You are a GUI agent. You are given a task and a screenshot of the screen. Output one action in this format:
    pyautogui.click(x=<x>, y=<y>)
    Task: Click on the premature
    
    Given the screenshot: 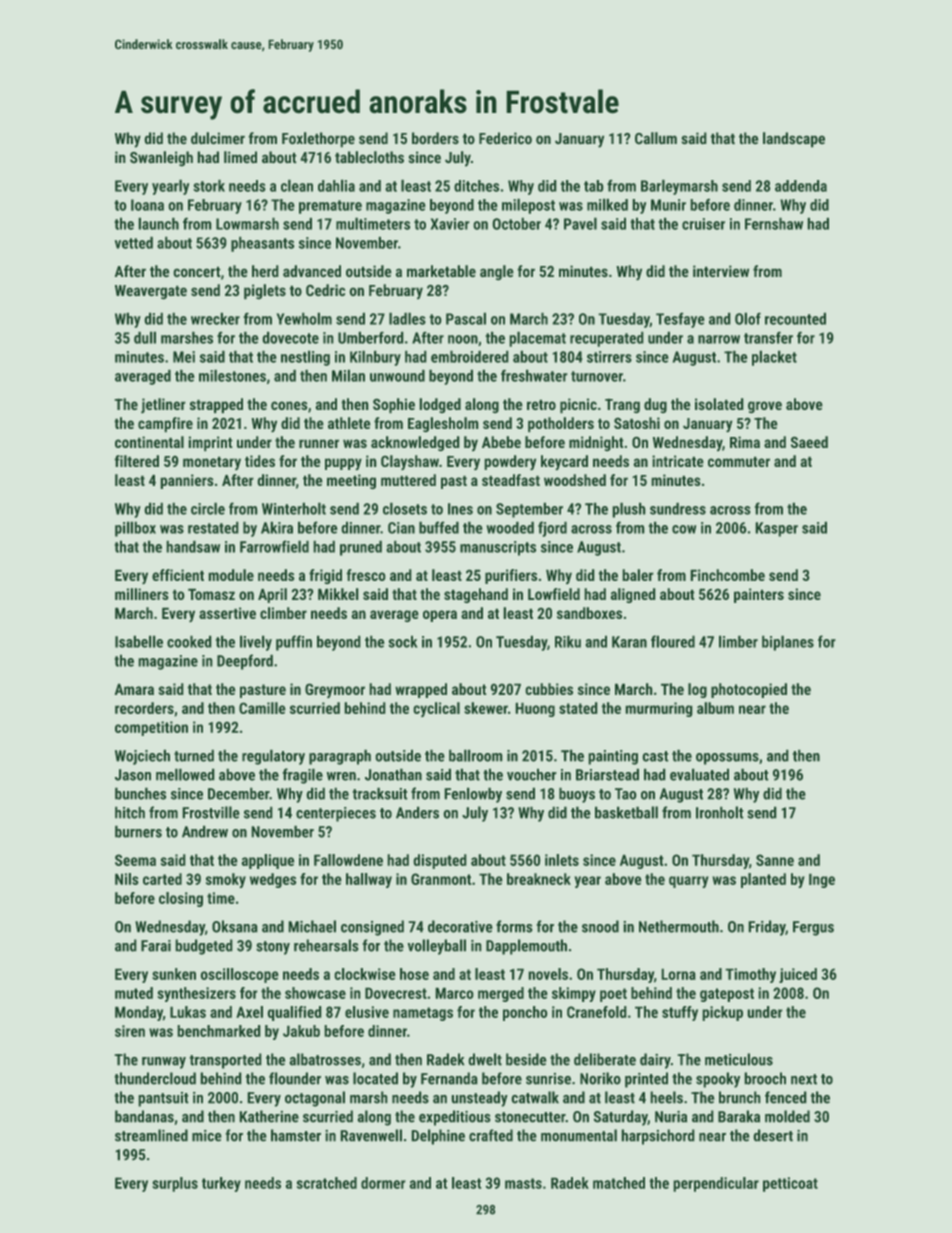 What is the action you would take?
    pyautogui.click(x=330, y=207)
